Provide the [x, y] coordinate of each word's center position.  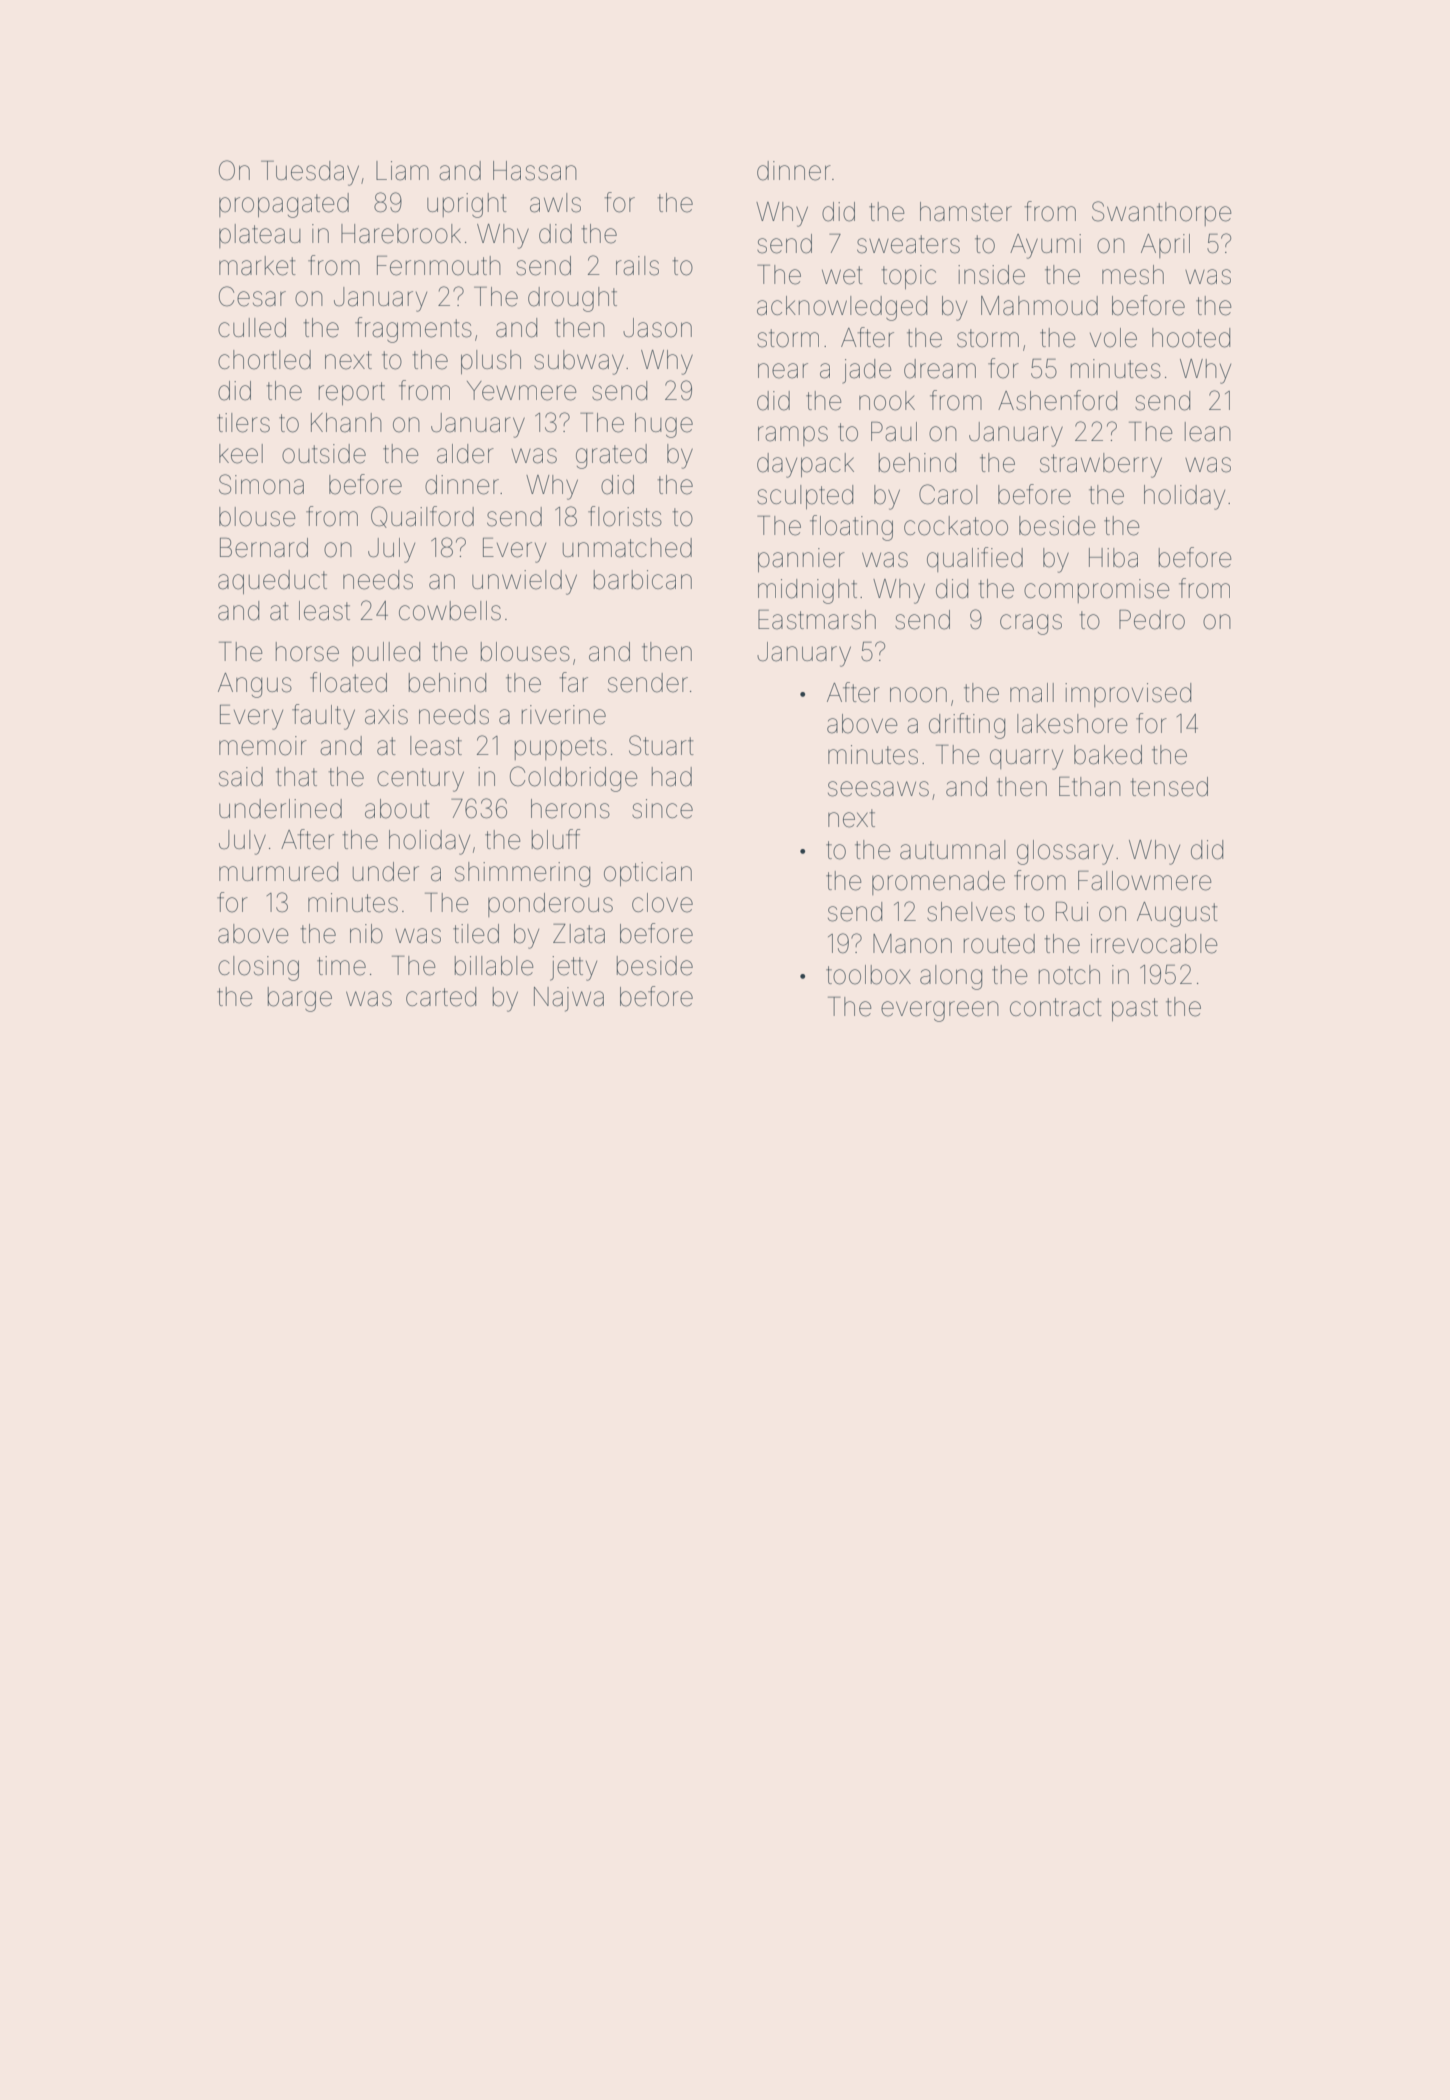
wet [842, 275]
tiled [476, 934]
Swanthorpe [1161, 213]
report [352, 393]
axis [386, 715]
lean [1208, 432]
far [573, 682]
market [257, 266]
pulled [386, 654]
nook [887, 401]
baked [1108, 755]
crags [1031, 624]
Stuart [661, 745]
